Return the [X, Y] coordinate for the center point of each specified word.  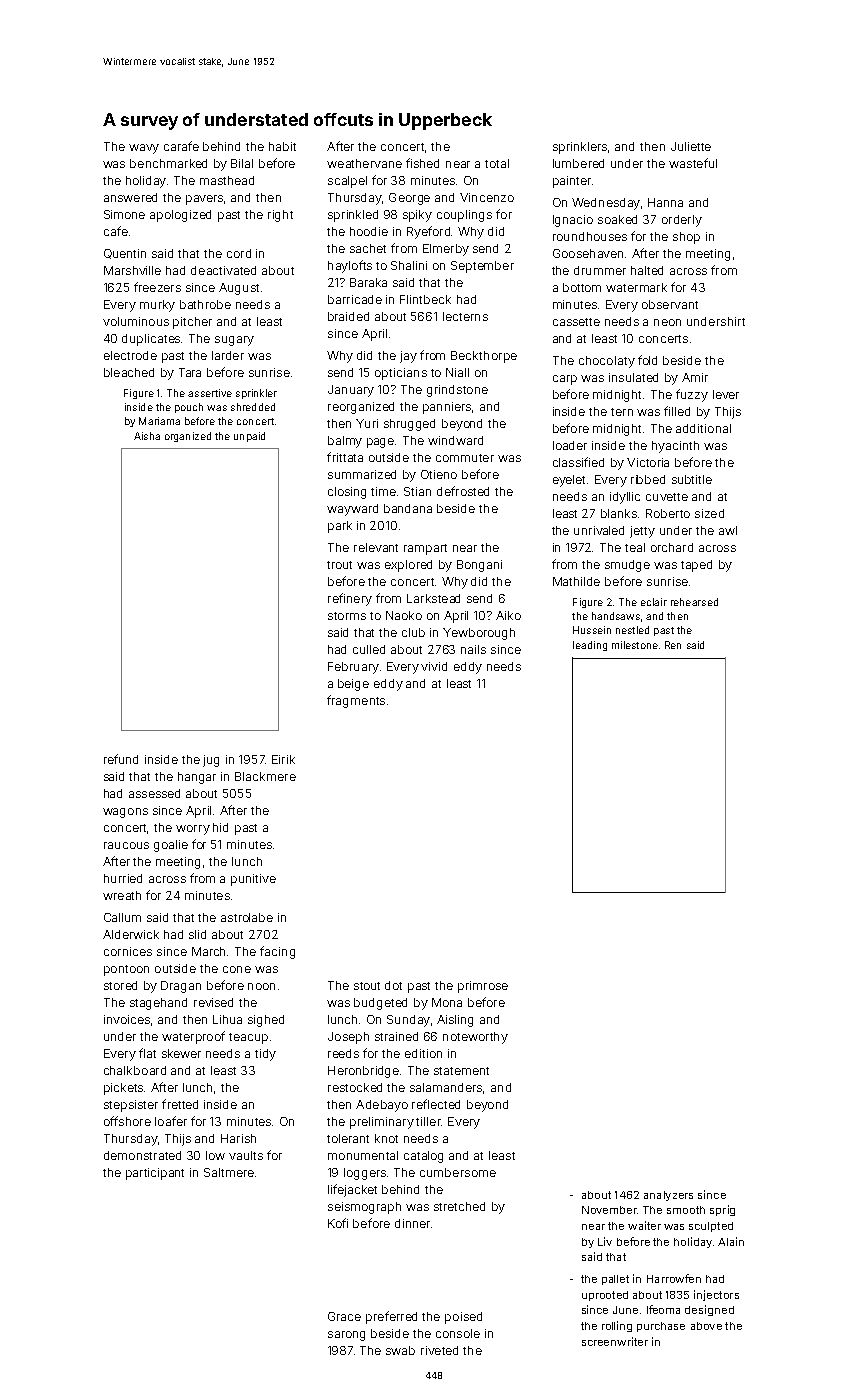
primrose [483, 987]
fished [422, 163]
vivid [434, 666]
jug [211, 761]
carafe [181, 146]
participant [155, 1174]
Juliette [691, 146]
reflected [436, 1104]
